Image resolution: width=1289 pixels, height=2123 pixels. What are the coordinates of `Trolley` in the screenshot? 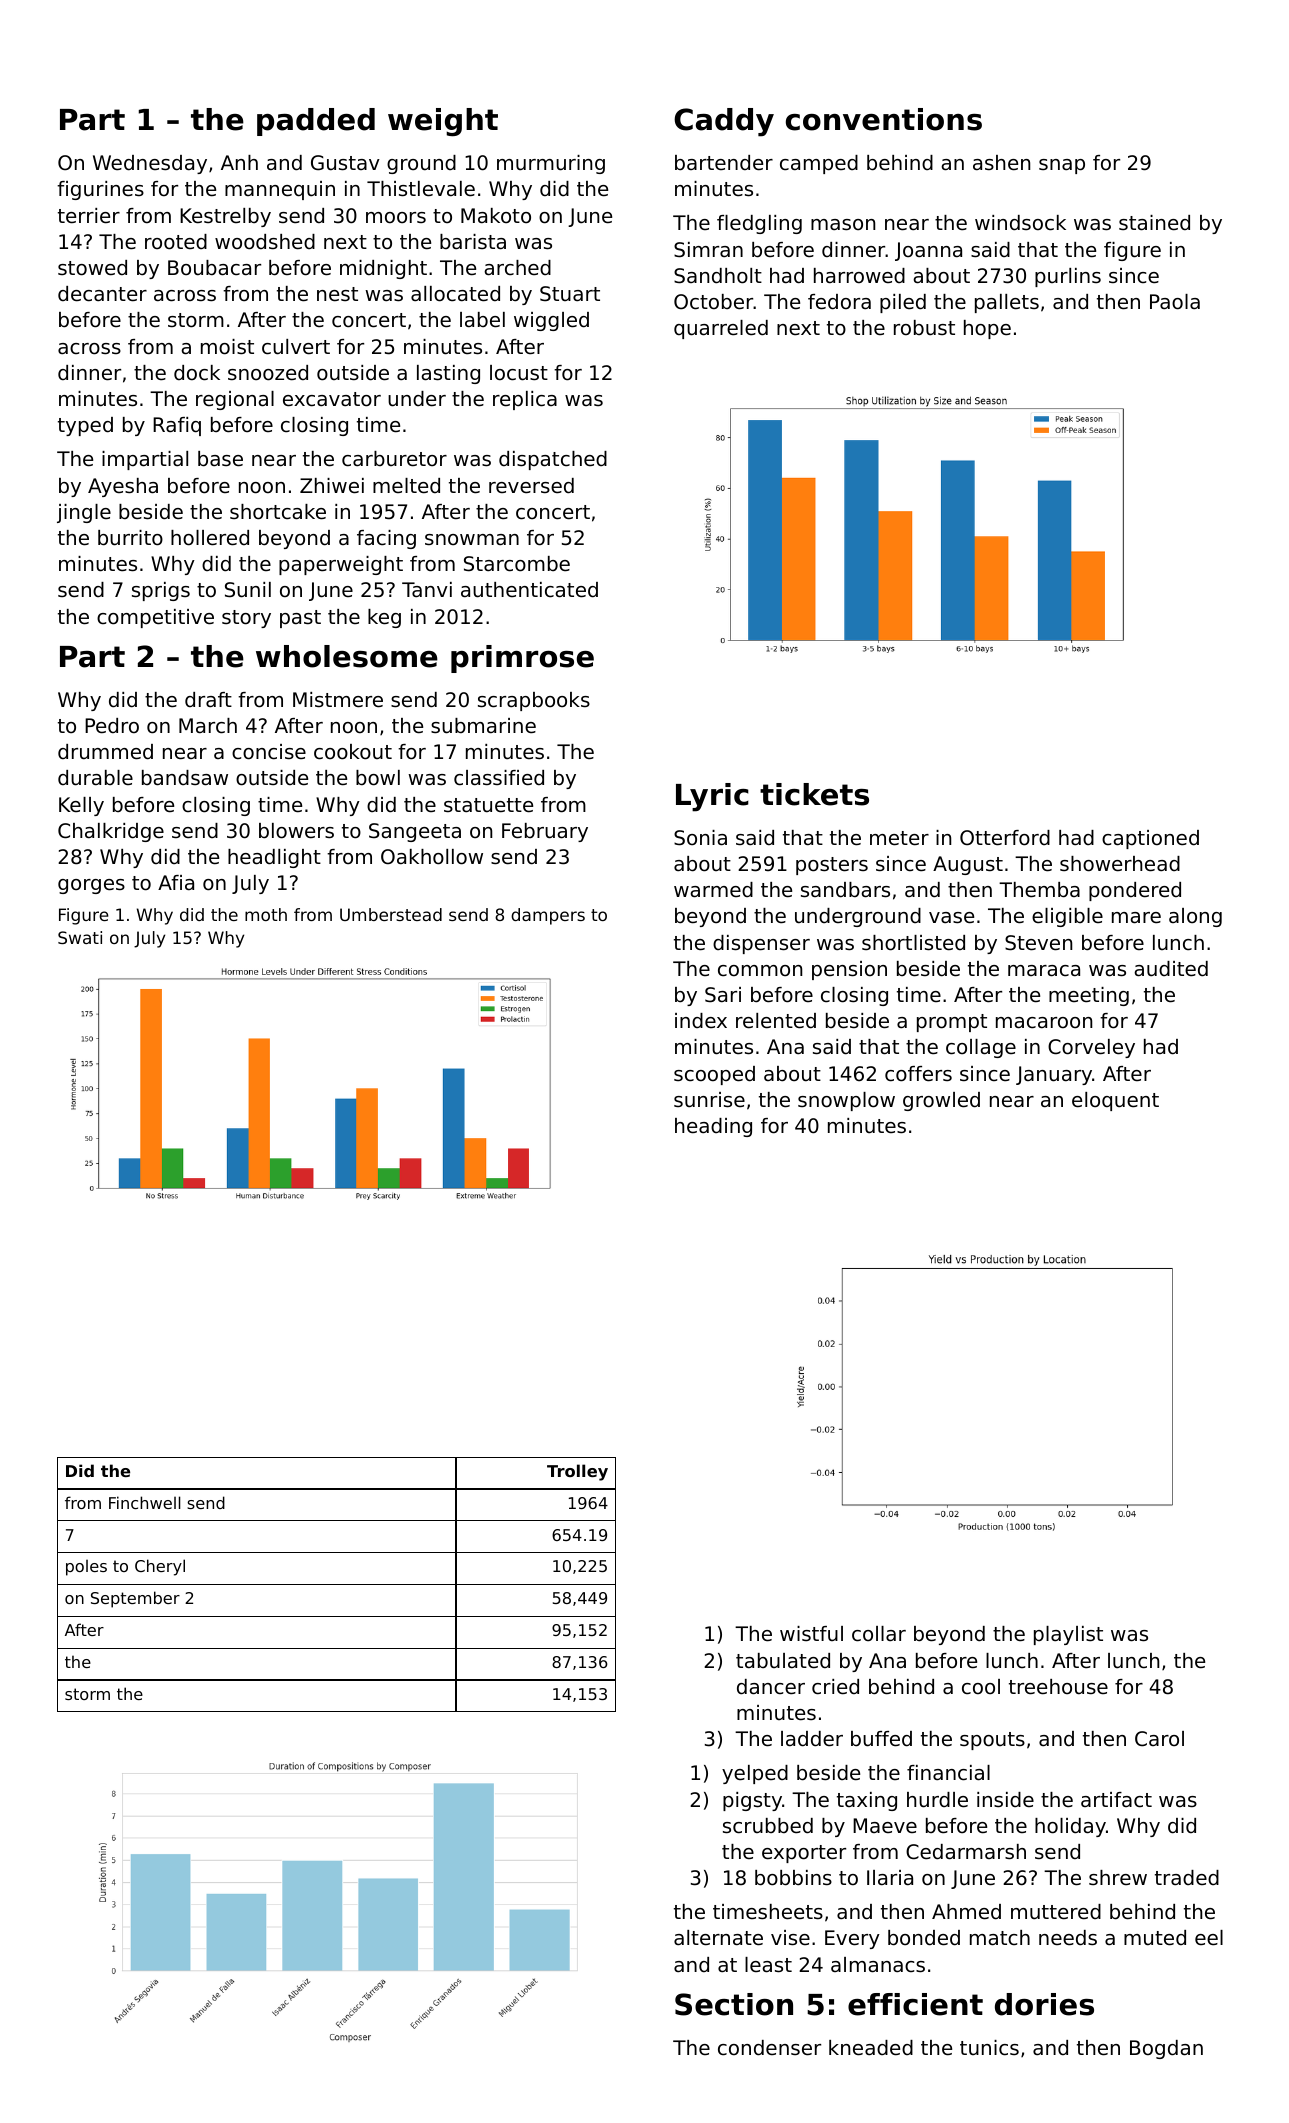 It's located at (577, 1472).
